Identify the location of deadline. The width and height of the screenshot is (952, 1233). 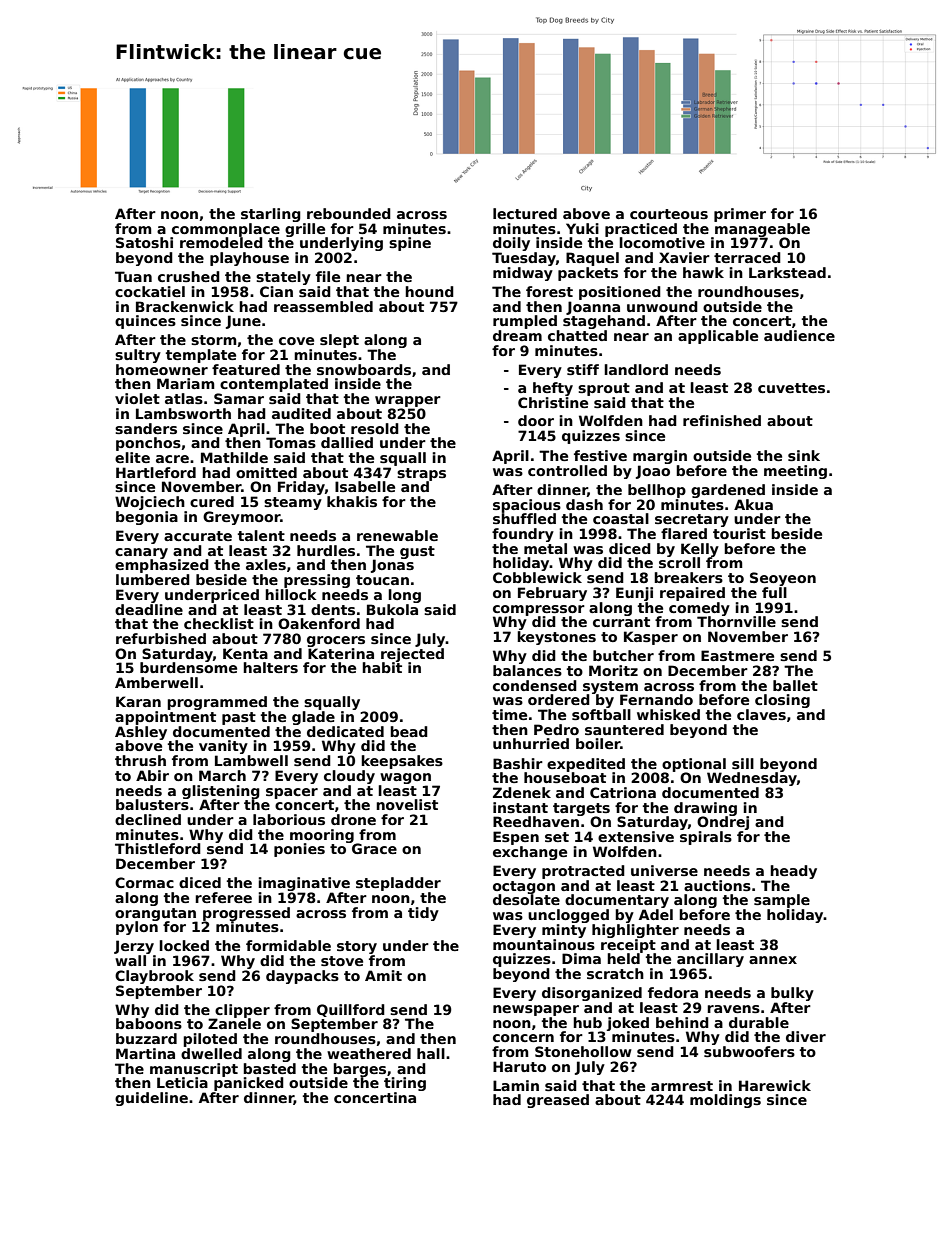
(149, 609).
